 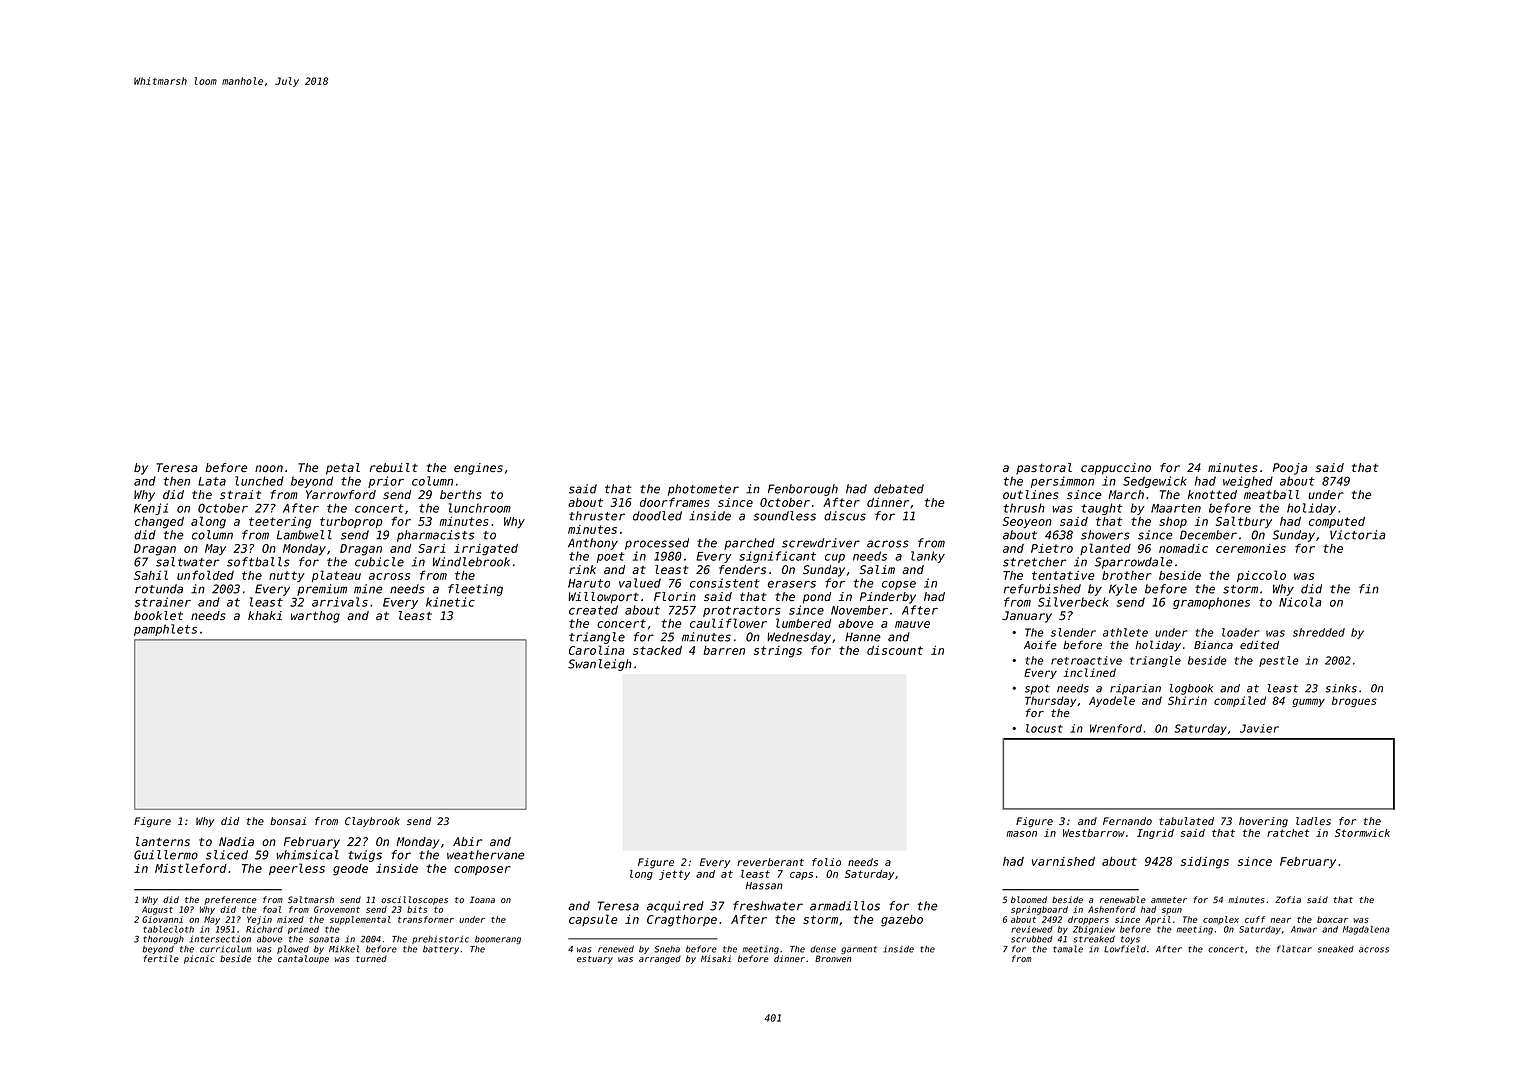 What do you see at coordinates (1021, 834) in the page?
I see `mason` at bounding box center [1021, 834].
